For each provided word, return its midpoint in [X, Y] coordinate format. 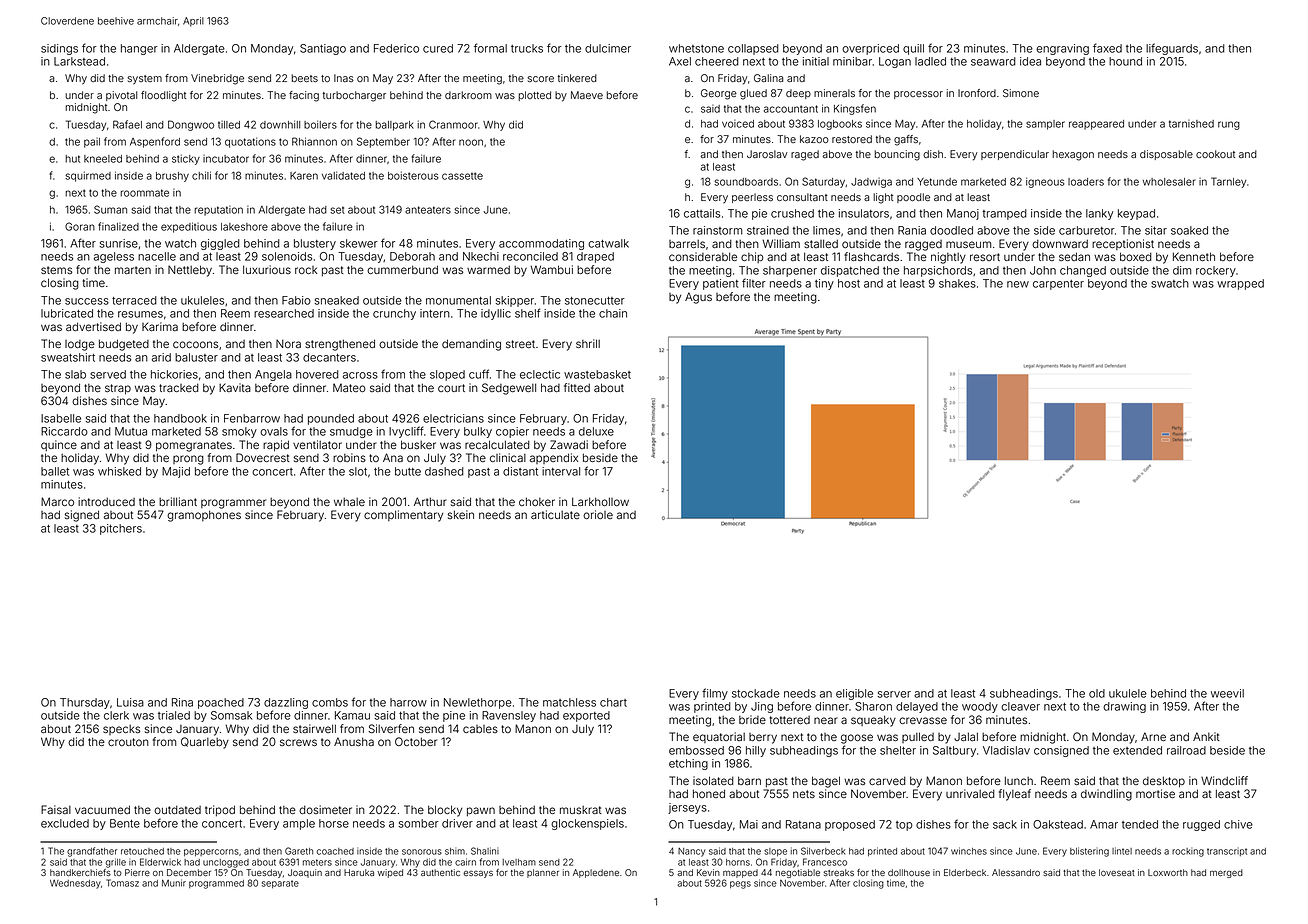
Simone [1021, 93]
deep [798, 94]
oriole [598, 514]
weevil [1227, 693]
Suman [110, 209]
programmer [233, 504]
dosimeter [325, 809]
